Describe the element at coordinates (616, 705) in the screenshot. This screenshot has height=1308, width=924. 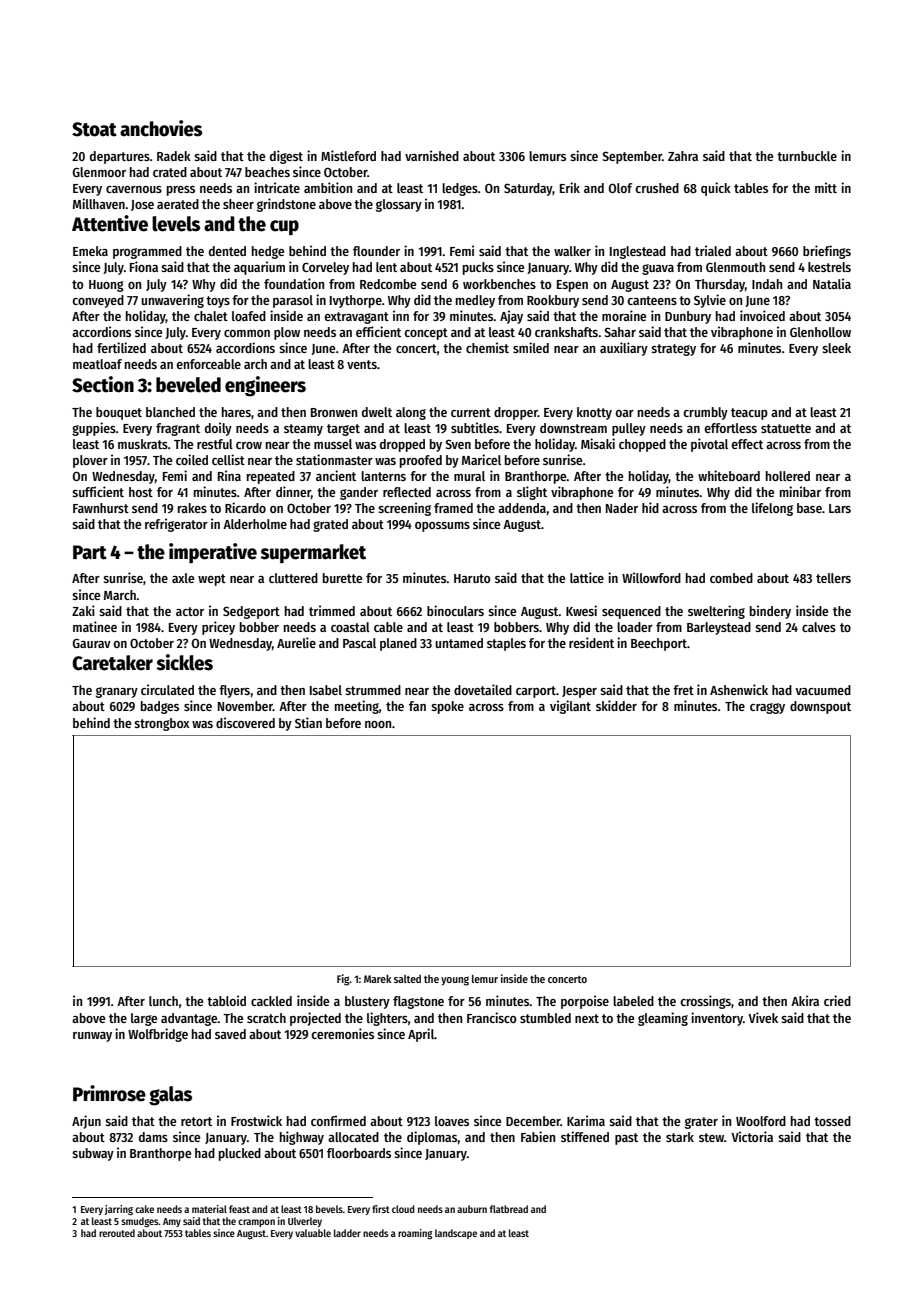
I see `skidder` at that location.
